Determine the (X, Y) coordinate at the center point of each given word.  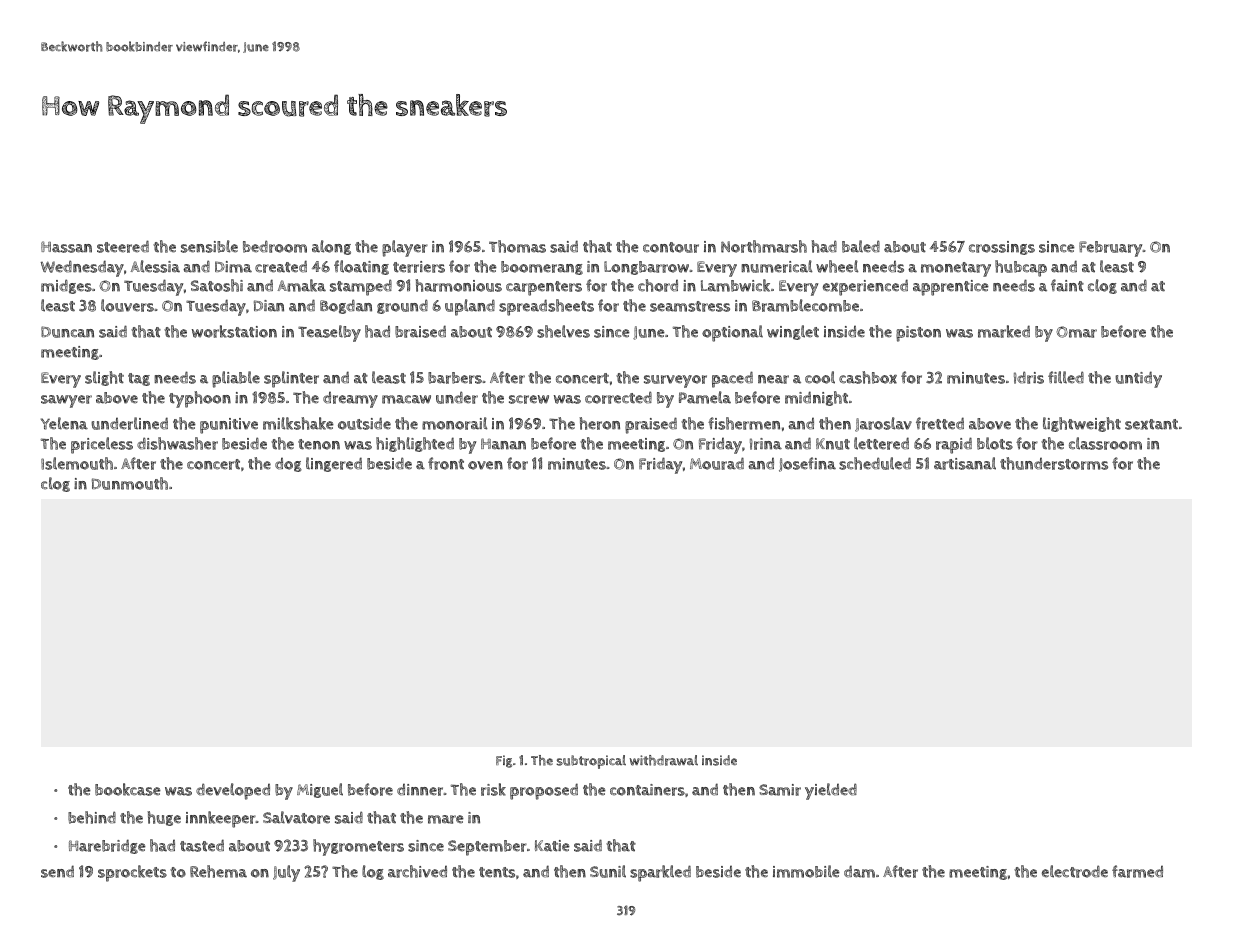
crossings (1002, 248)
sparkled (660, 873)
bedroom (275, 246)
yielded (831, 791)
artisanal (965, 463)
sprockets (132, 873)
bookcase (128, 789)
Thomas (517, 246)
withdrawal (664, 760)
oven (485, 465)
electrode (1075, 871)
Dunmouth (130, 483)
